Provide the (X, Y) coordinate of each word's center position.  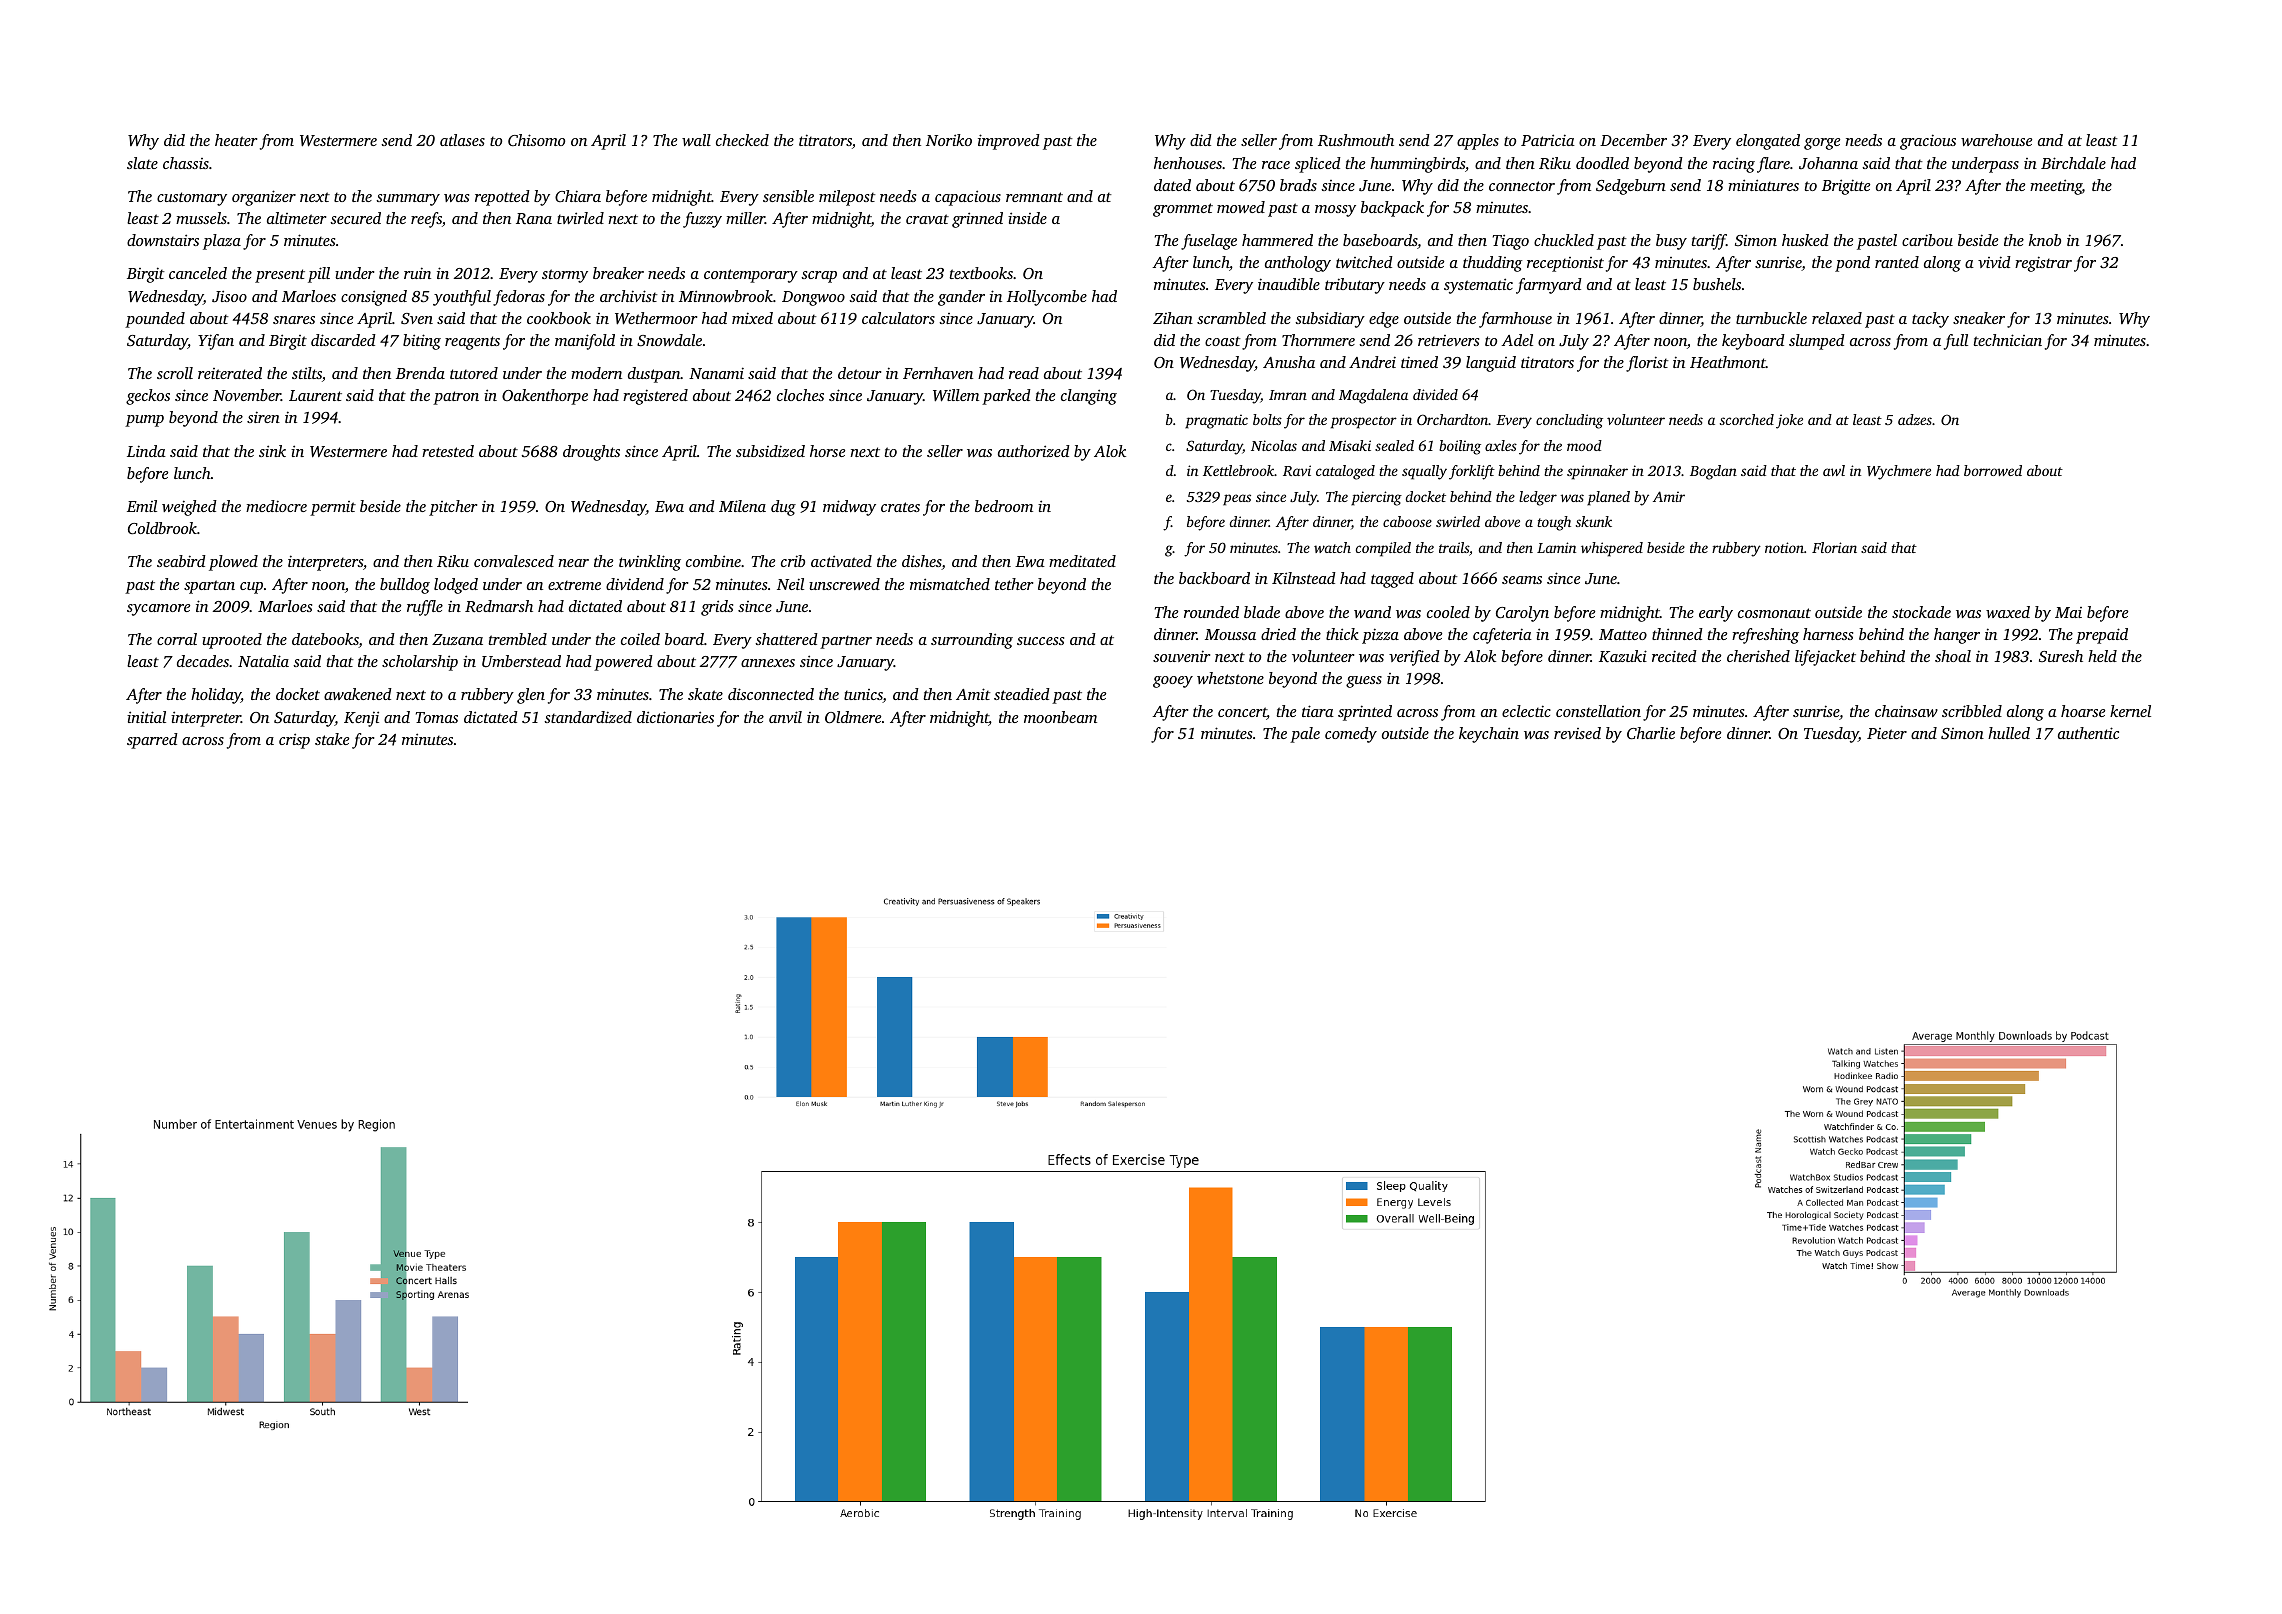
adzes (1915, 419)
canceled (198, 273)
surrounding (972, 641)
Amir (1669, 496)
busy (1671, 242)
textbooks (981, 273)
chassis (186, 163)
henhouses (1188, 163)
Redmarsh (499, 606)
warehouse (1996, 140)
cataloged (1345, 472)
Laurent (315, 395)
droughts (591, 453)
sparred (152, 741)
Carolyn (1522, 614)
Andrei (1372, 362)
